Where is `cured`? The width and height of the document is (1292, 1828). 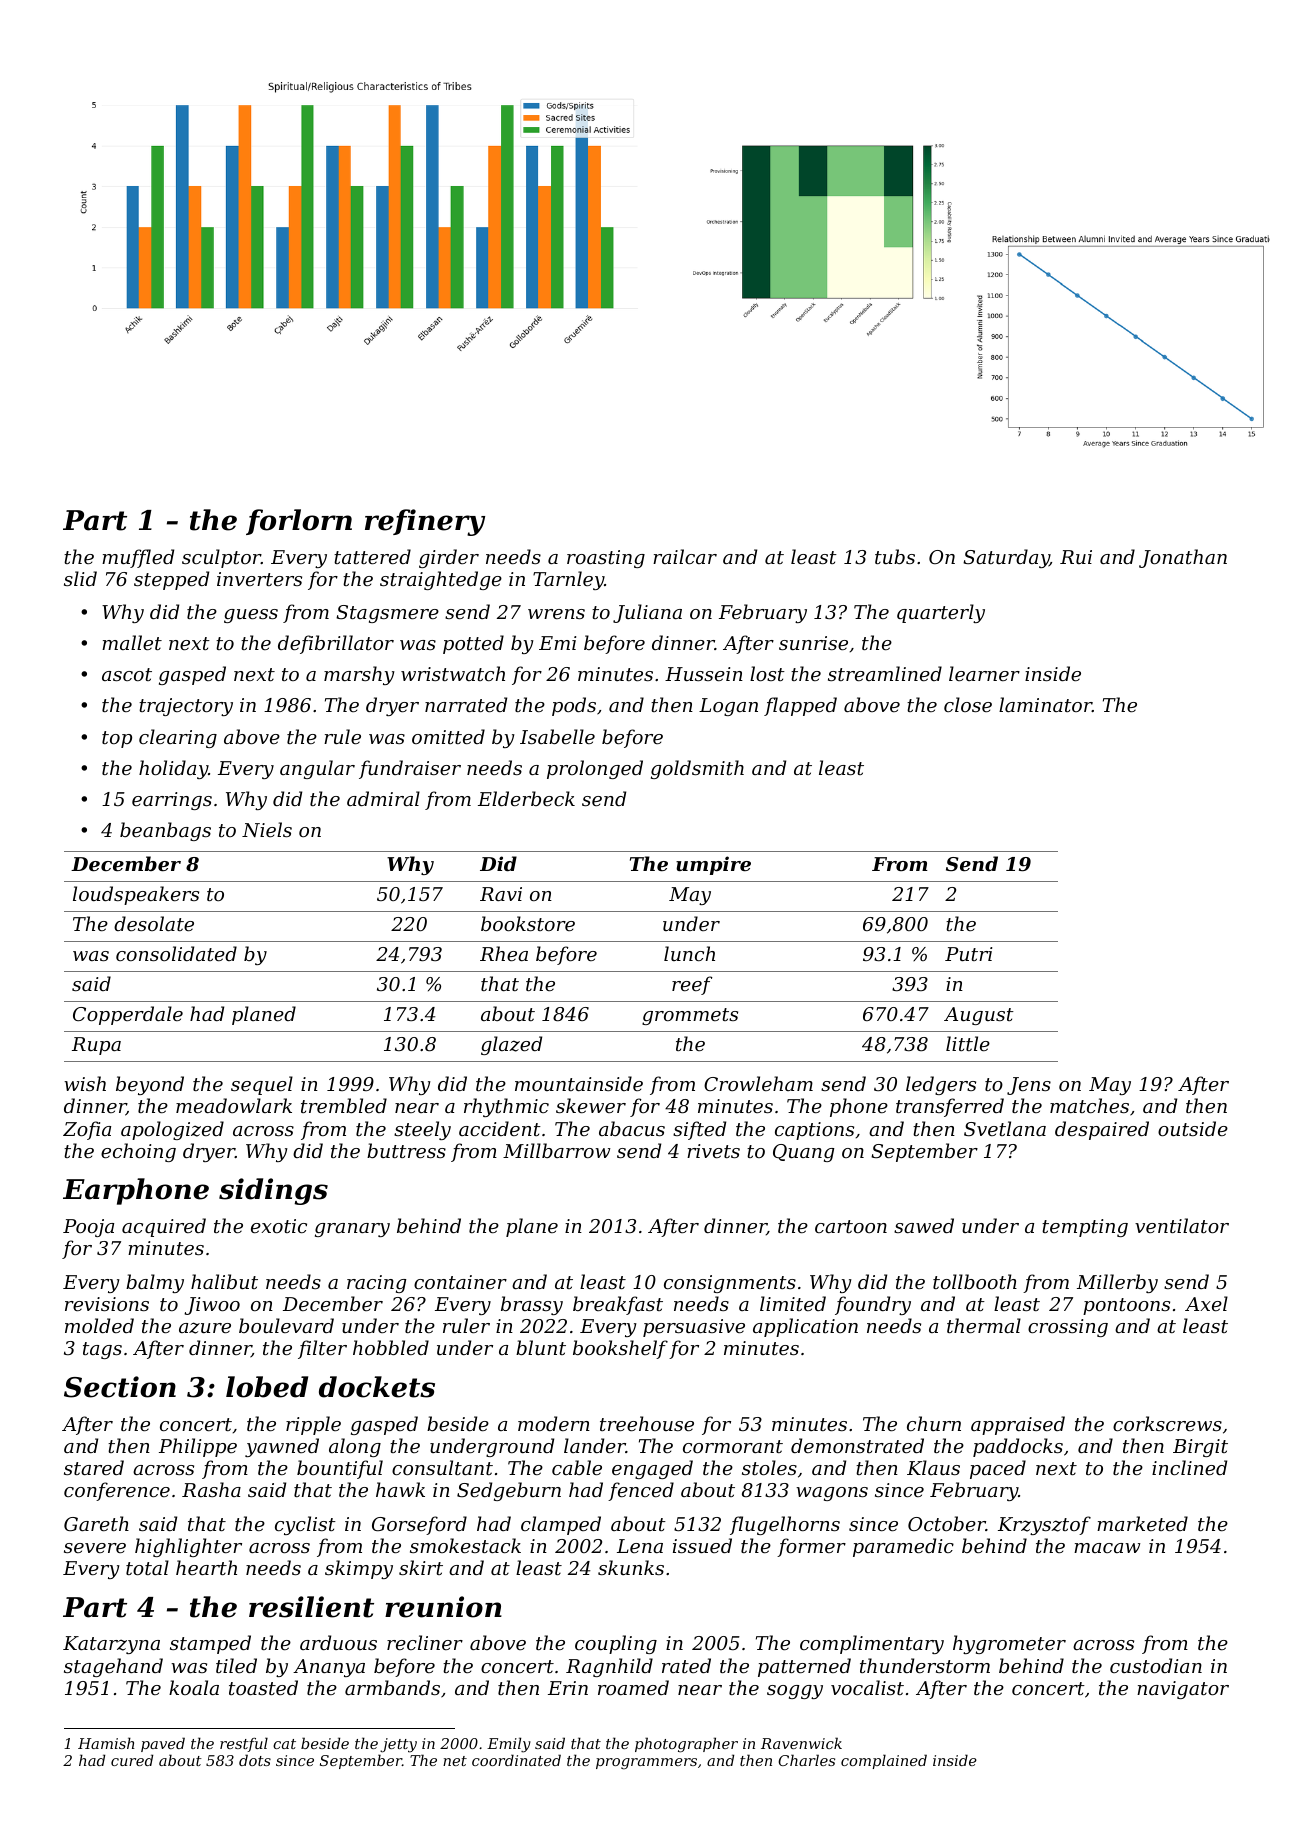
cured is located at coordinates (132, 1760).
